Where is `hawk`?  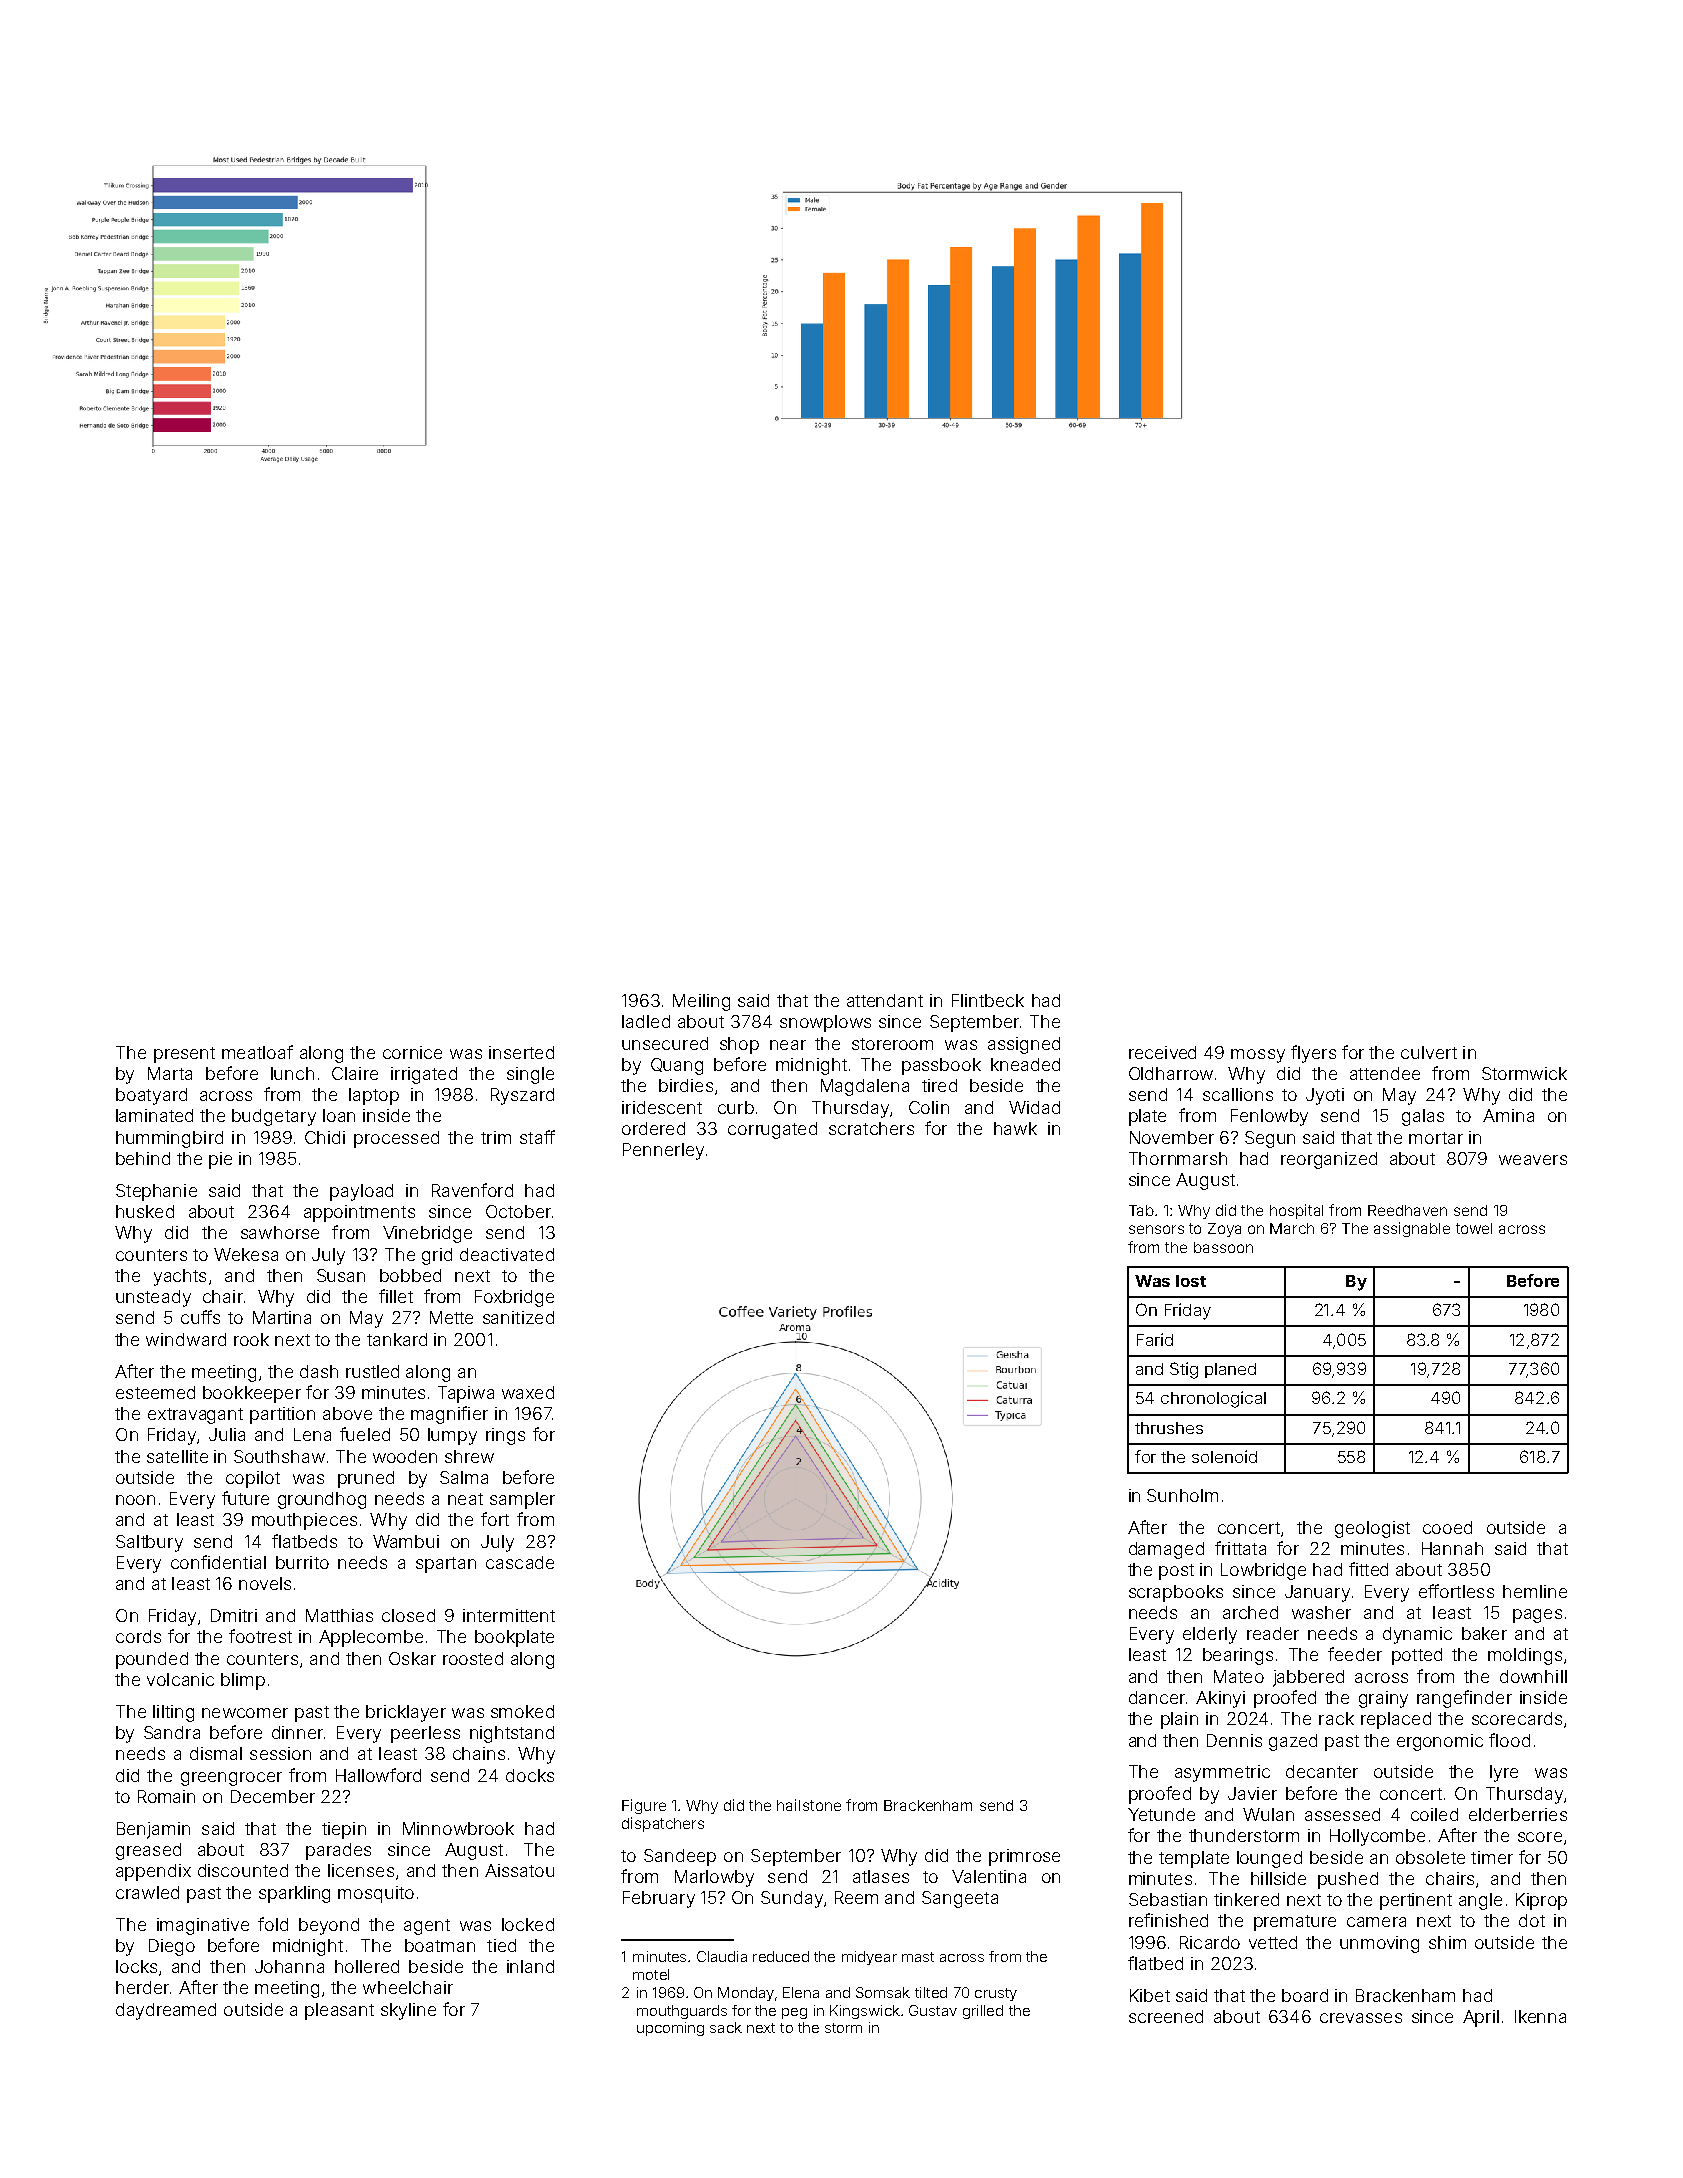 hawk is located at coordinates (1015, 1128).
